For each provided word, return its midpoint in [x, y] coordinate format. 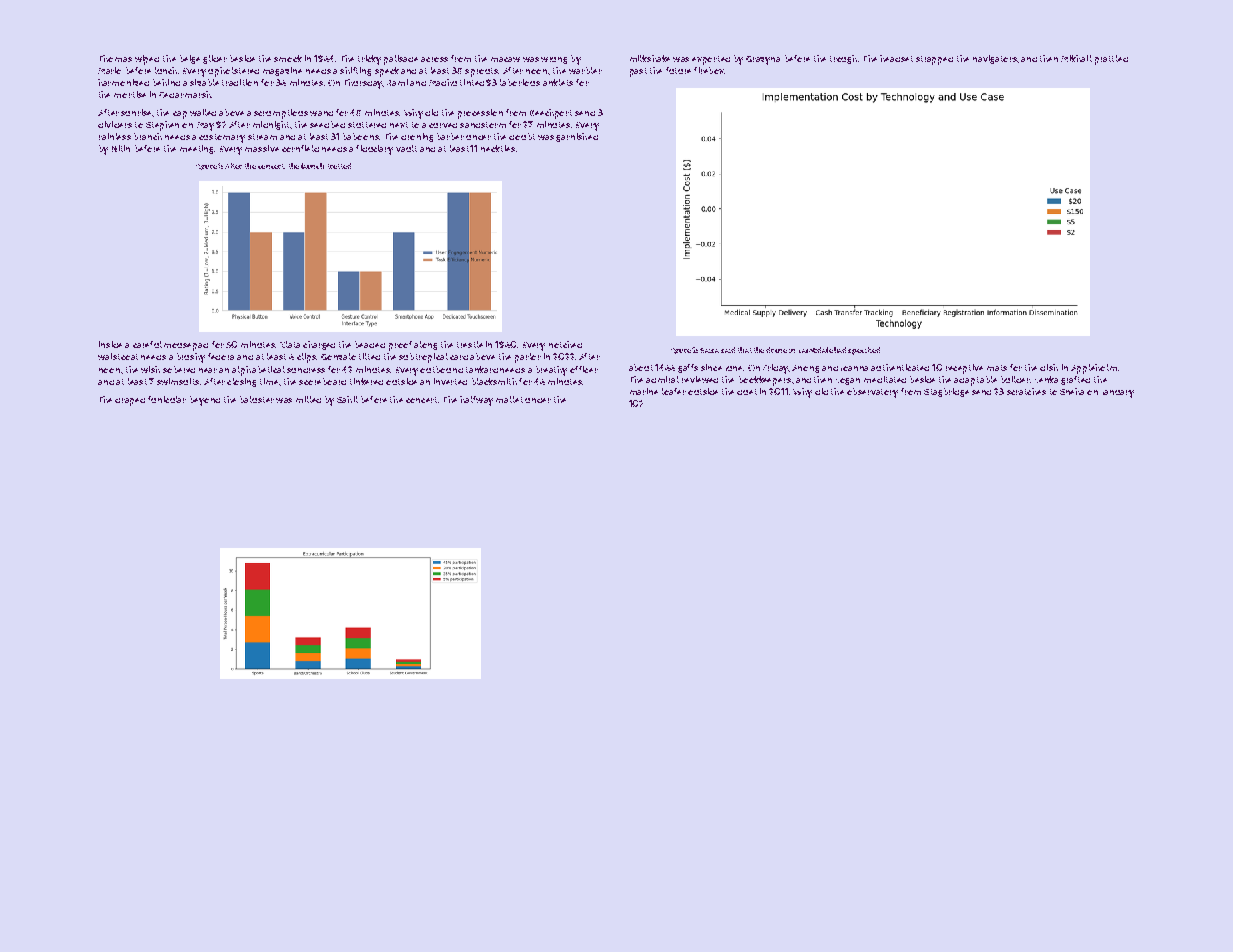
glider [215, 59]
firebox [709, 70]
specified [864, 351]
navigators [995, 59]
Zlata [290, 344]
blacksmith [494, 381]
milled [308, 399]
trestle [470, 344]
